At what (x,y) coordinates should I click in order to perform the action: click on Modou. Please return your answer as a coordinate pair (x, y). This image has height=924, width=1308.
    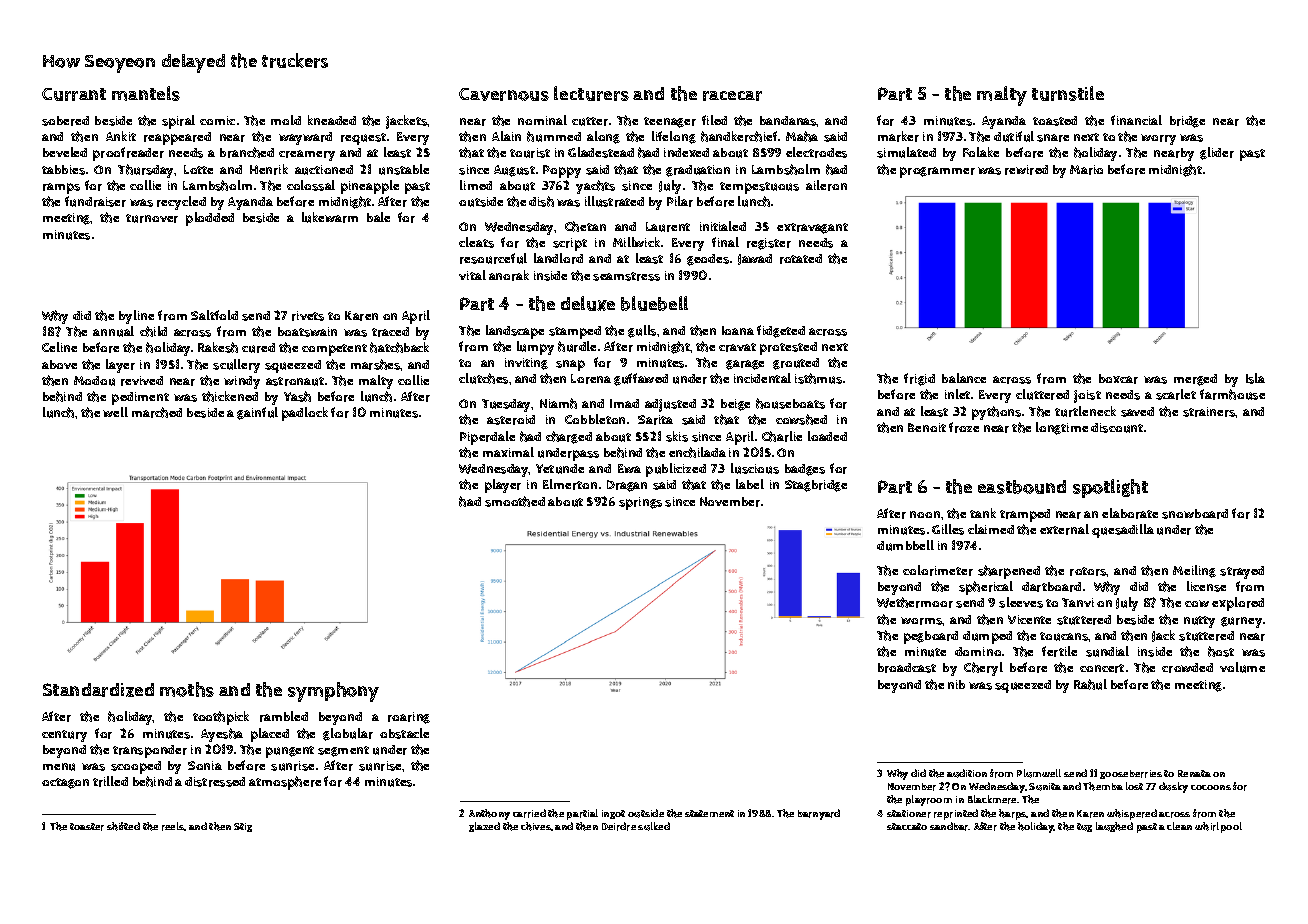
    Looking at the image, I should click on (94, 381).
